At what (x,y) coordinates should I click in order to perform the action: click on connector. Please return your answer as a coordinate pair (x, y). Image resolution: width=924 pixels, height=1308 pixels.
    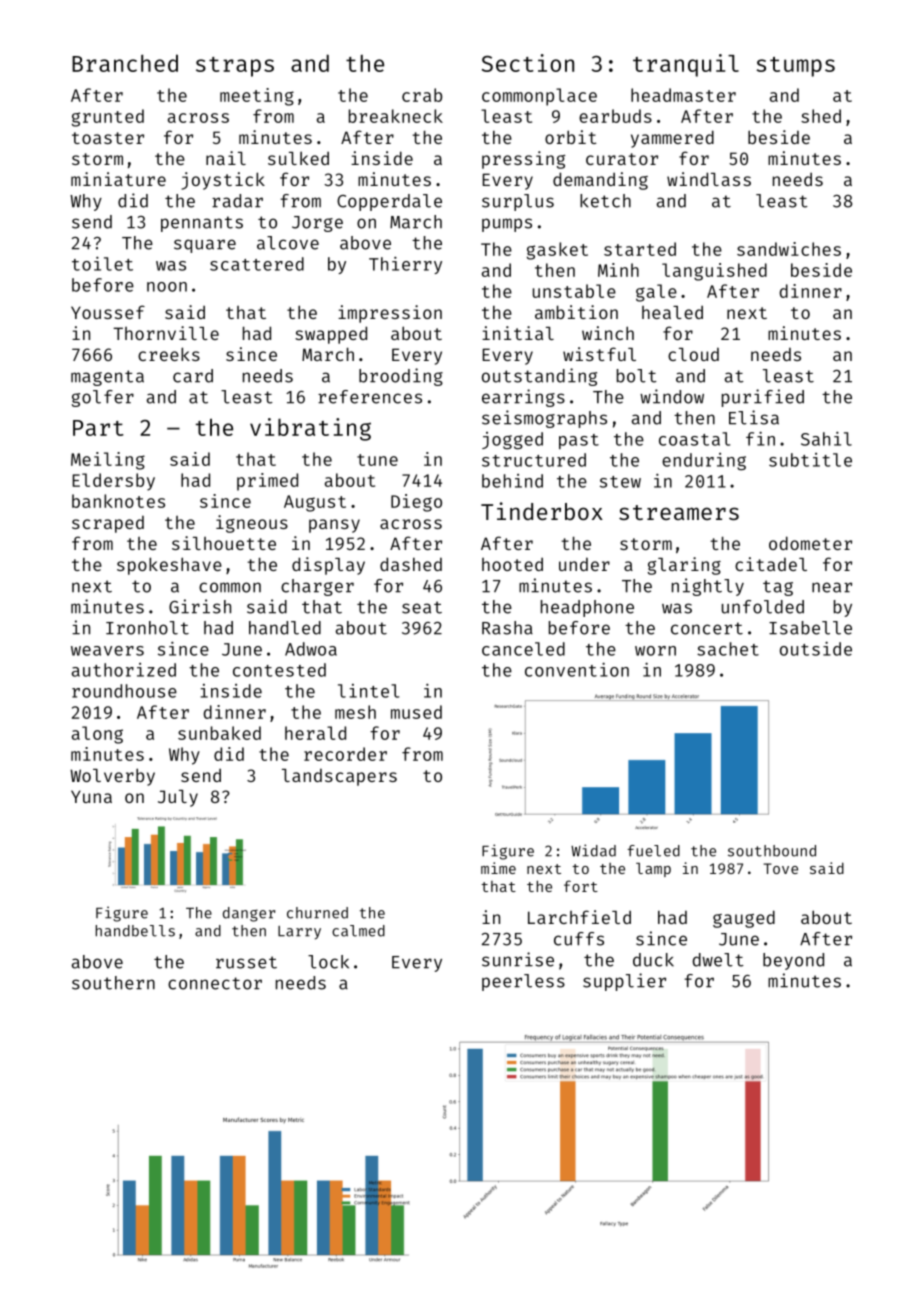
    Looking at the image, I should click on (215, 983).
